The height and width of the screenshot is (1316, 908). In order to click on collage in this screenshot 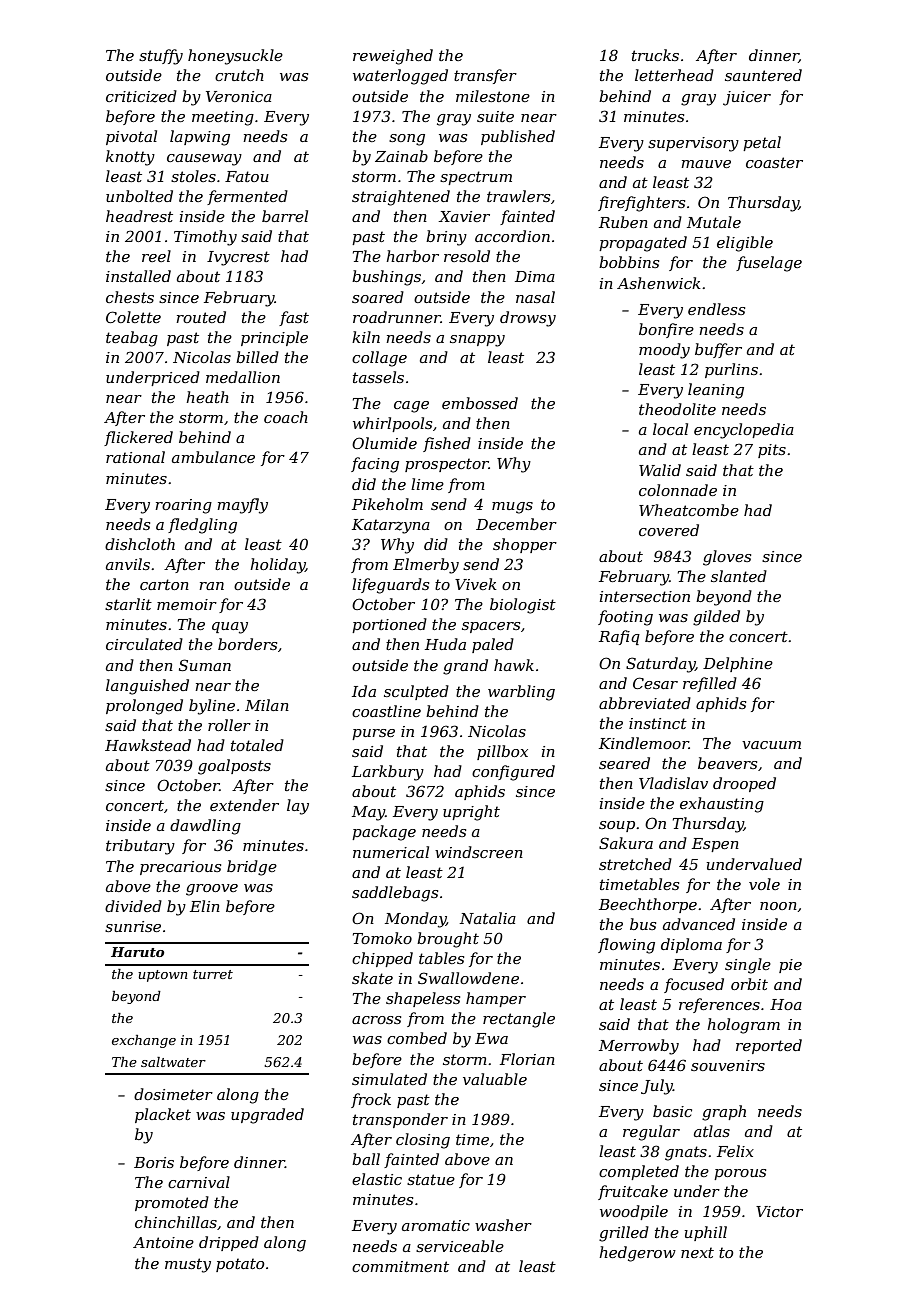, I will do `click(379, 359)`.
